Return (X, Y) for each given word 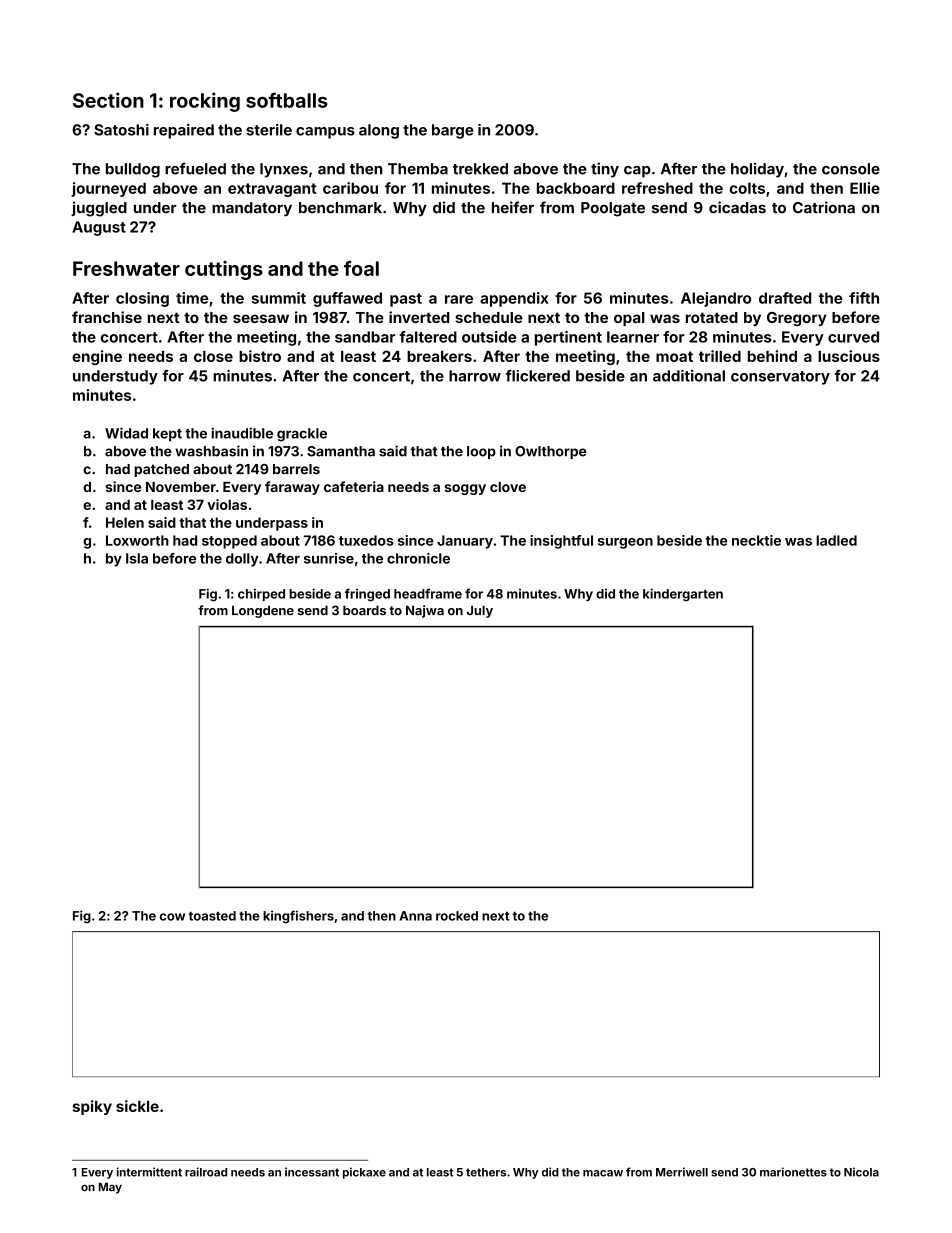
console (851, 169)
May (110, 1188)
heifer (513, 207)
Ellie (865, 188)
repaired (184, 131)
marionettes (793, 1172)
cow (172, 917)
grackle (302, 435)
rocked (457, 916)
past (406, 300)
